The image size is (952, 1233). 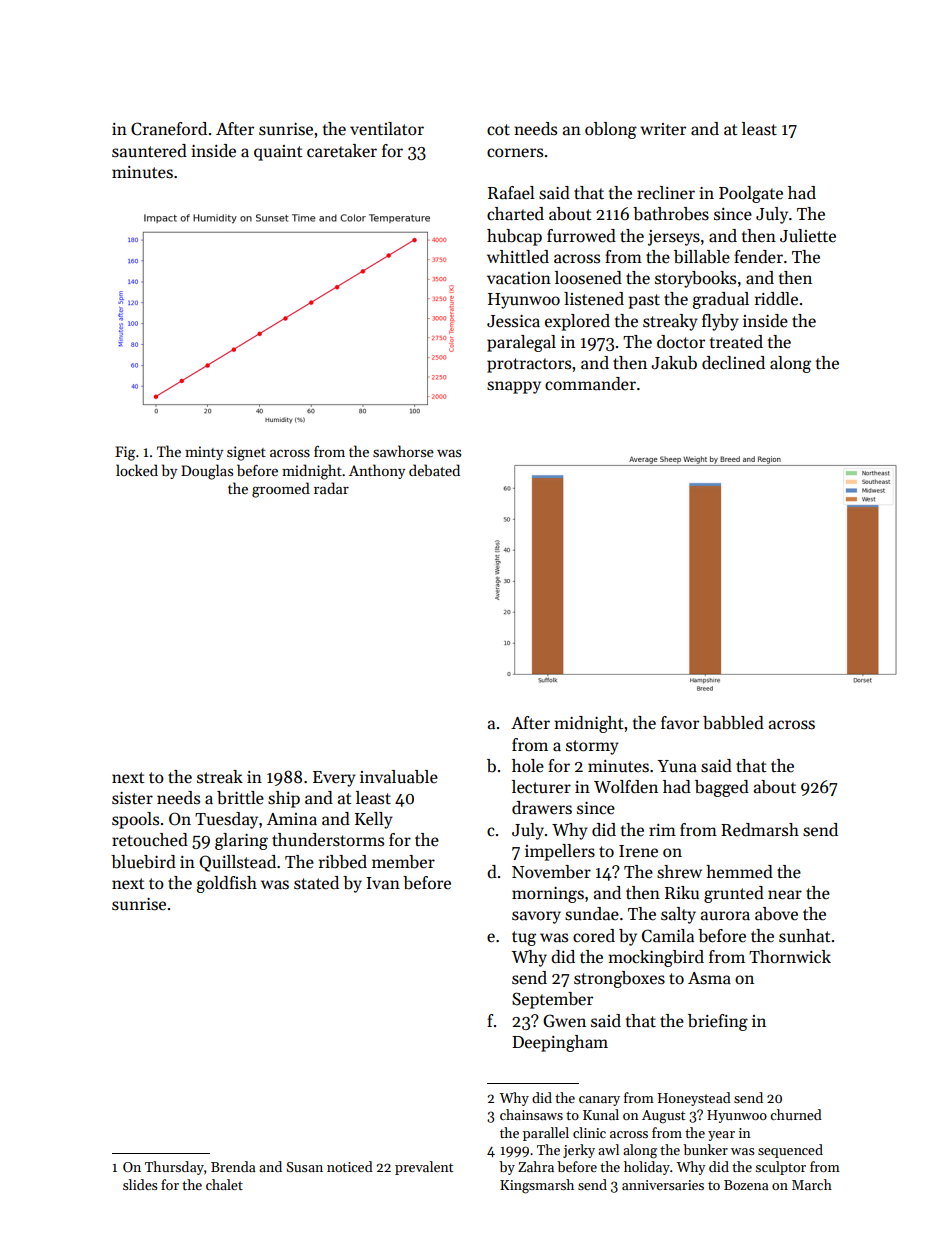 What do you see at coordinates (226, 884) in the document?
I see `goldfish` at bounding box center [226, 884].
